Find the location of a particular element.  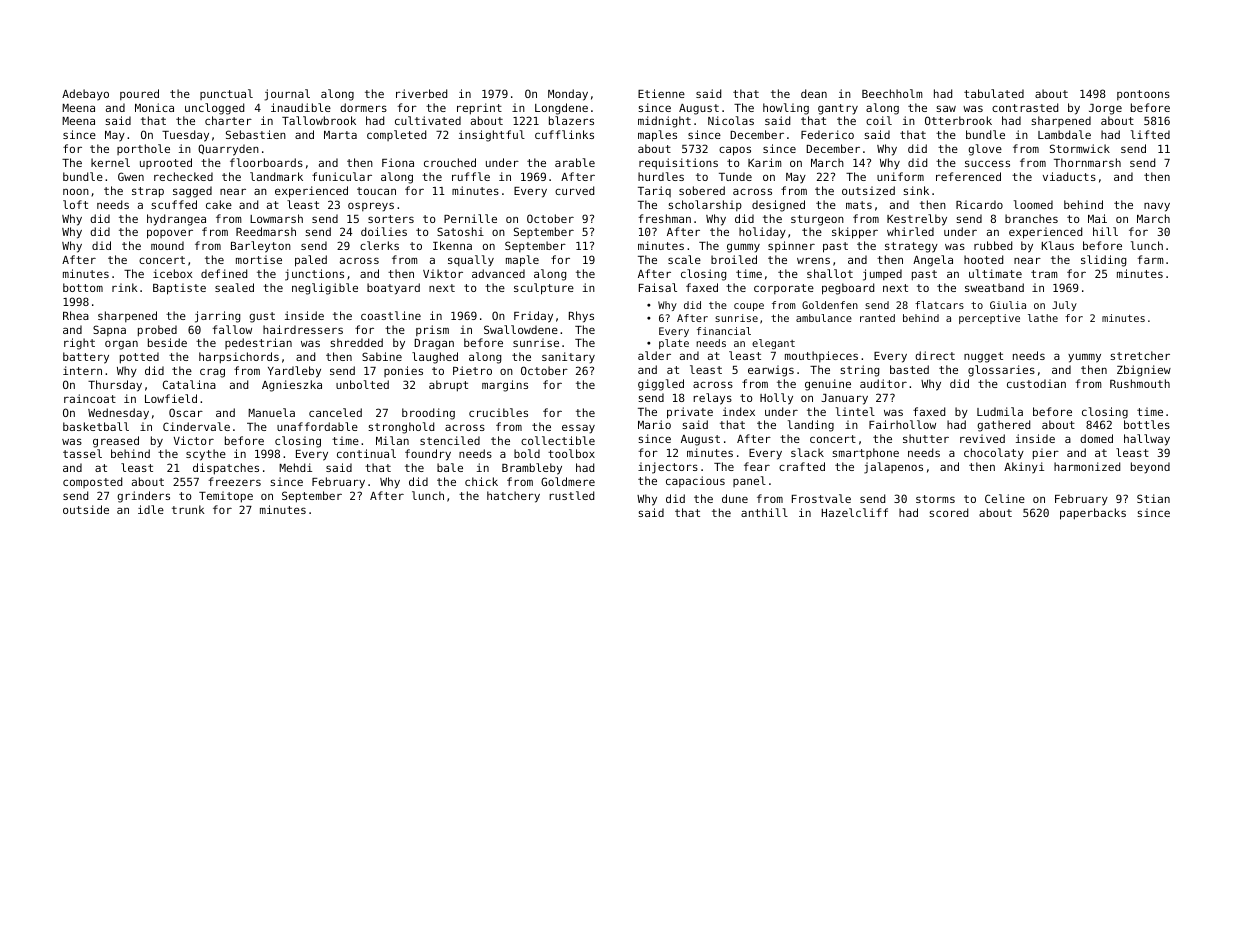

contrasted is located at coordinates (1025, 107).
